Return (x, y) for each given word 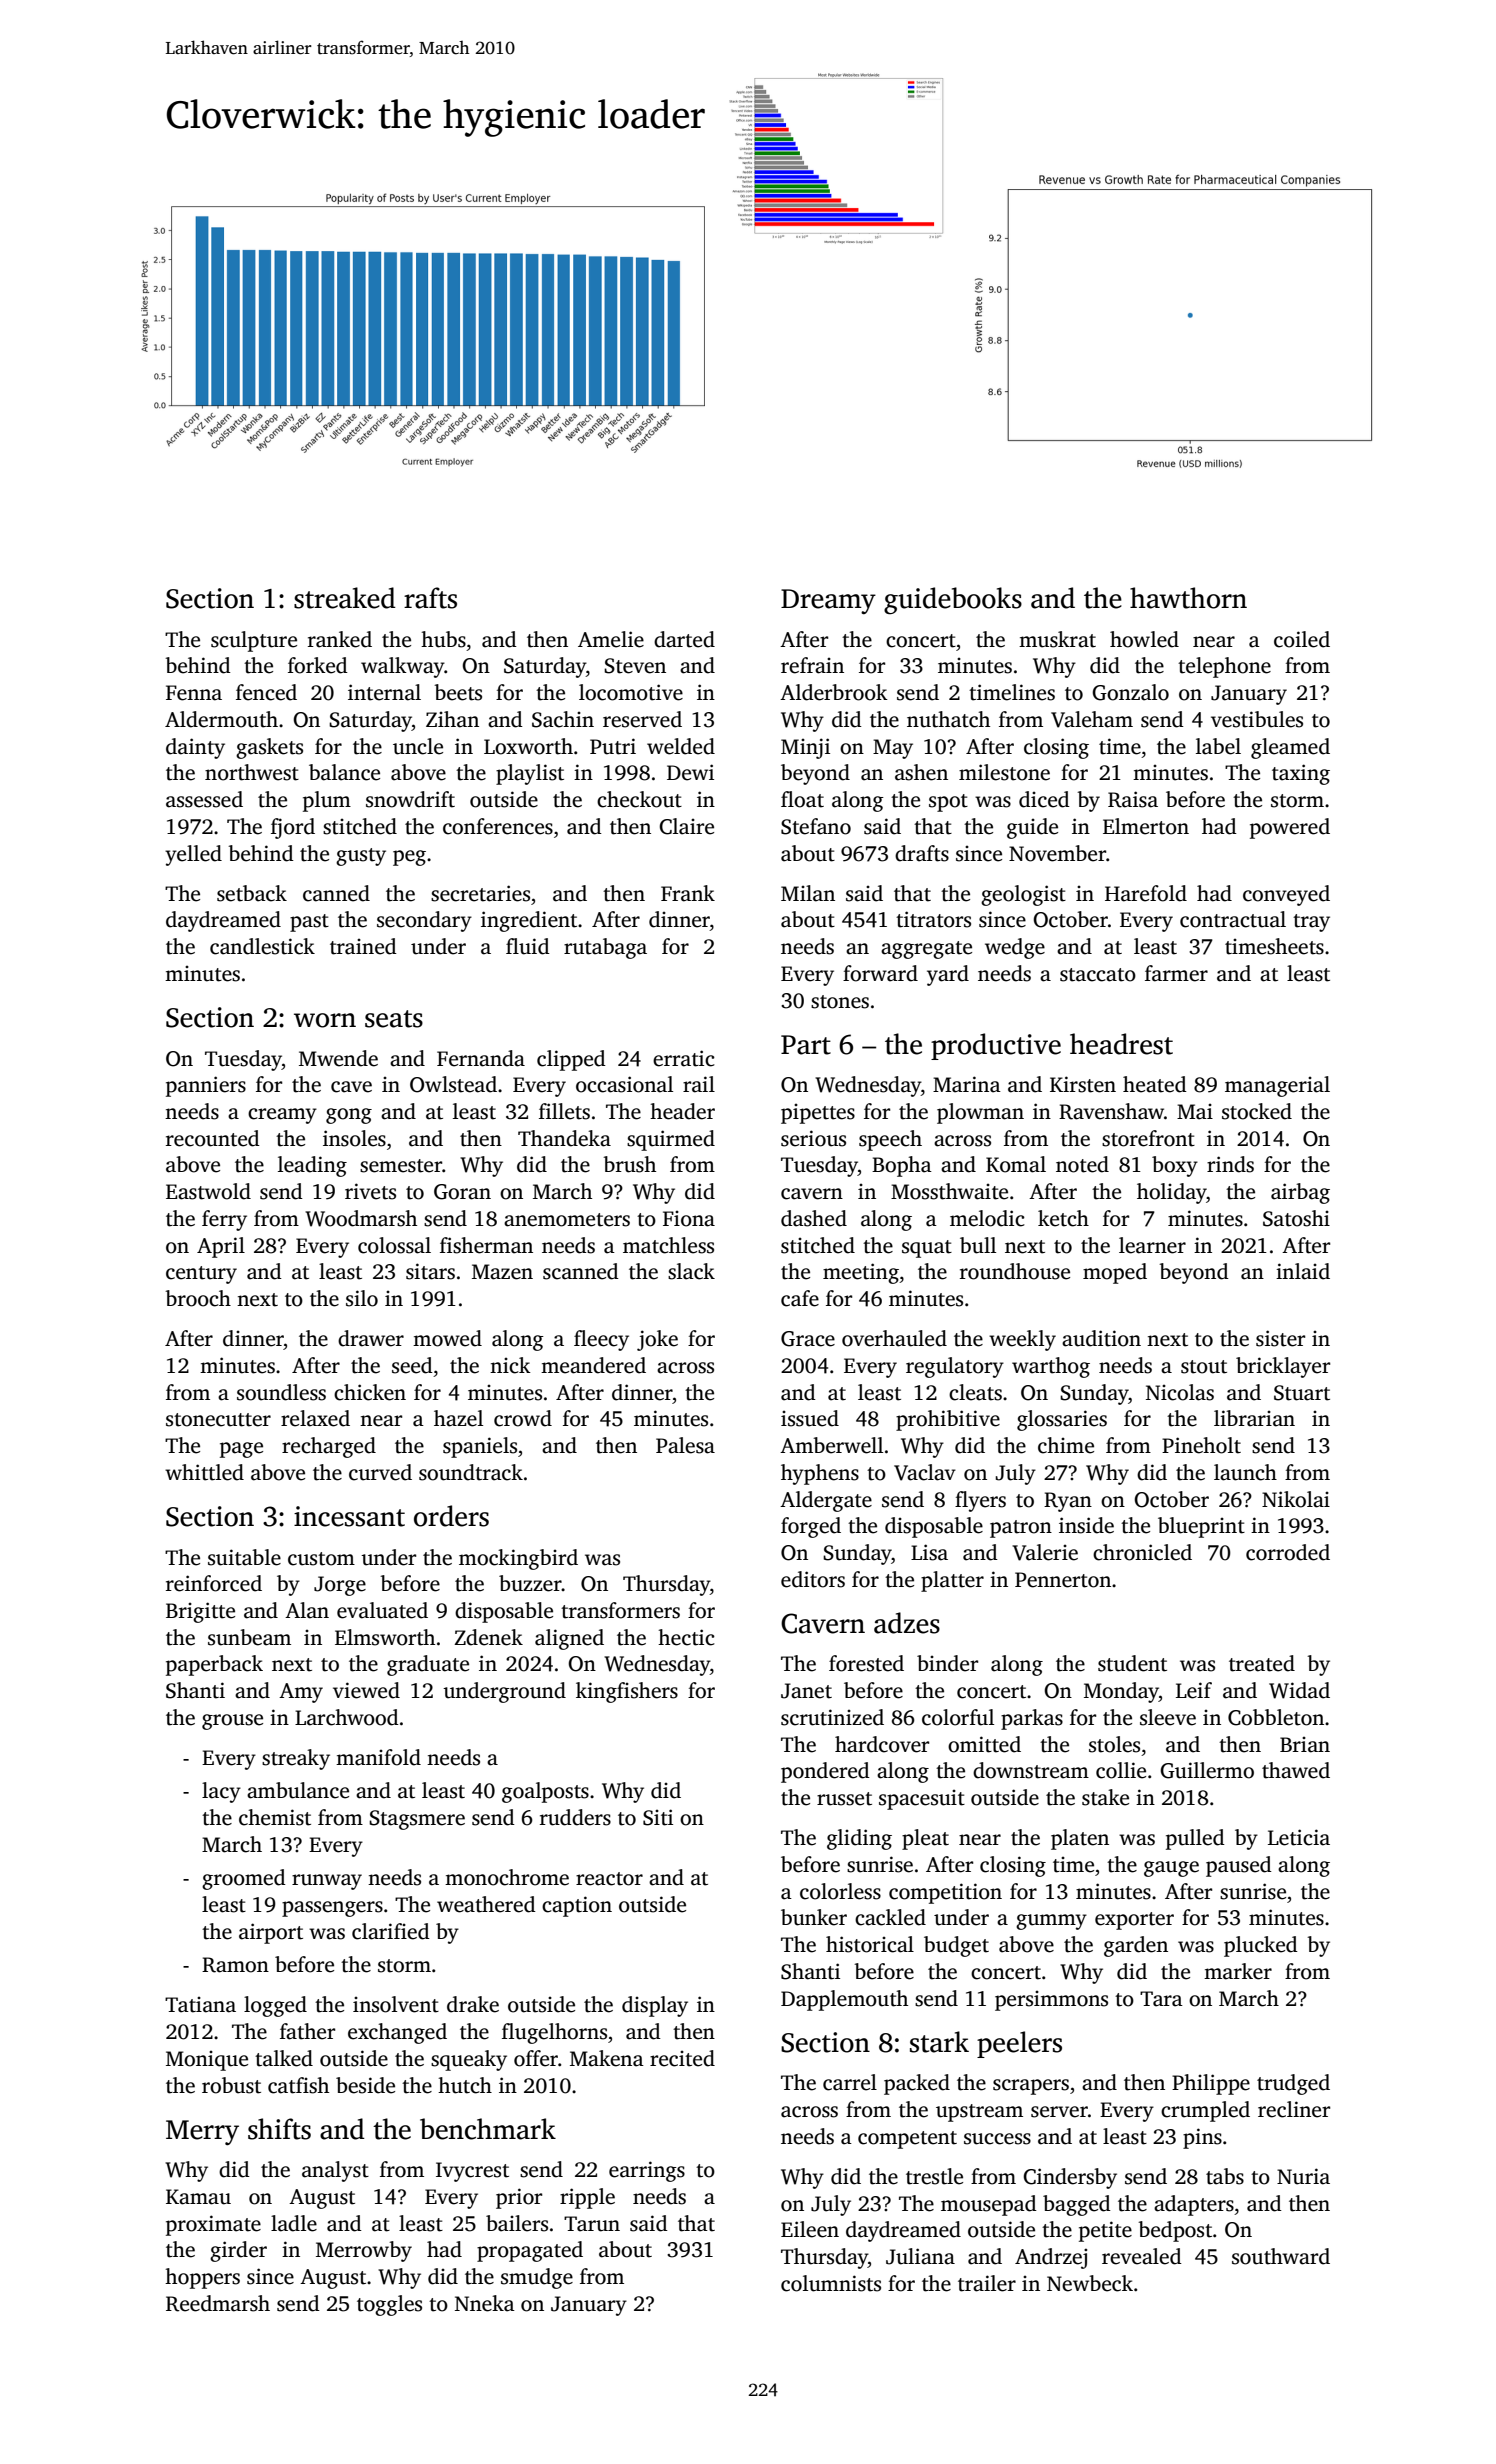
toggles (389, 2305)
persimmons (1051, 2001)
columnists (831, 2283)
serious (813, 1138)
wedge (1015, 948)
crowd (523, 1418)
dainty (195, 748)
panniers (206, 1086)
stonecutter (218, 1420)
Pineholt (1201, 1445)
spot (948, 803)
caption (577, 1906)
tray (1311, 923)
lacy (221, 1792)
